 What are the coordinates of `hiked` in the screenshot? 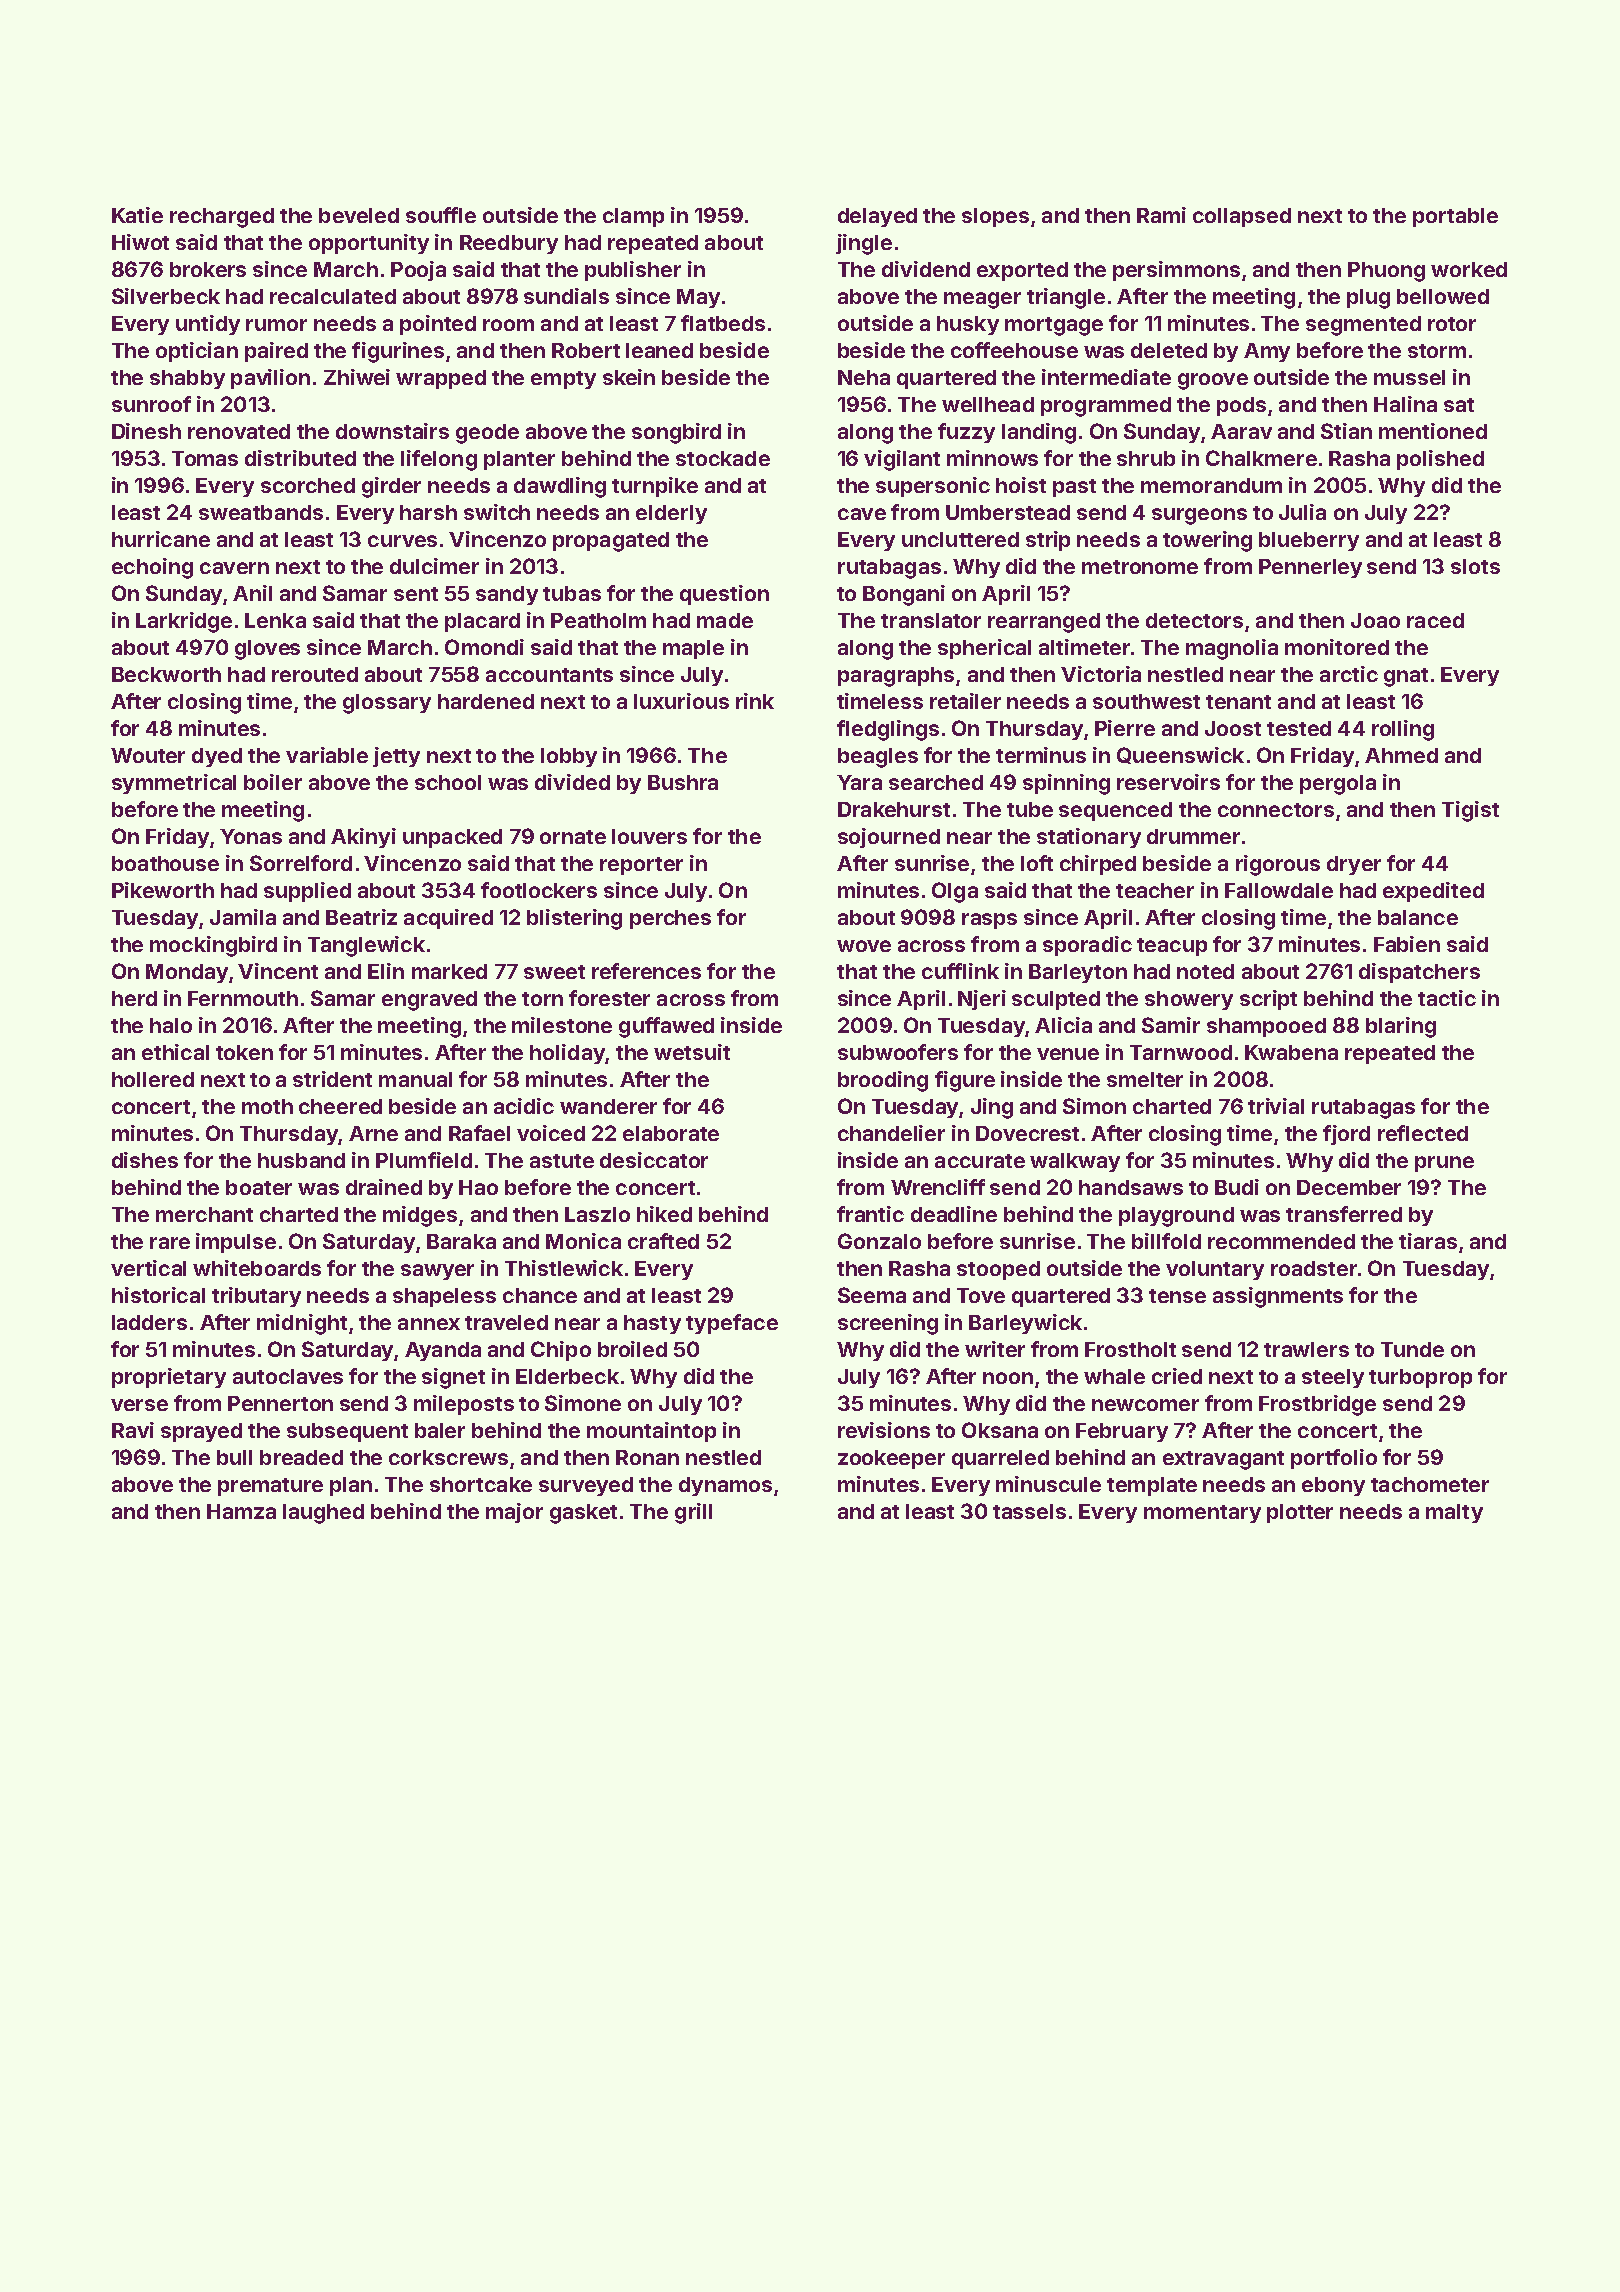 It's located at (664, 1214).
